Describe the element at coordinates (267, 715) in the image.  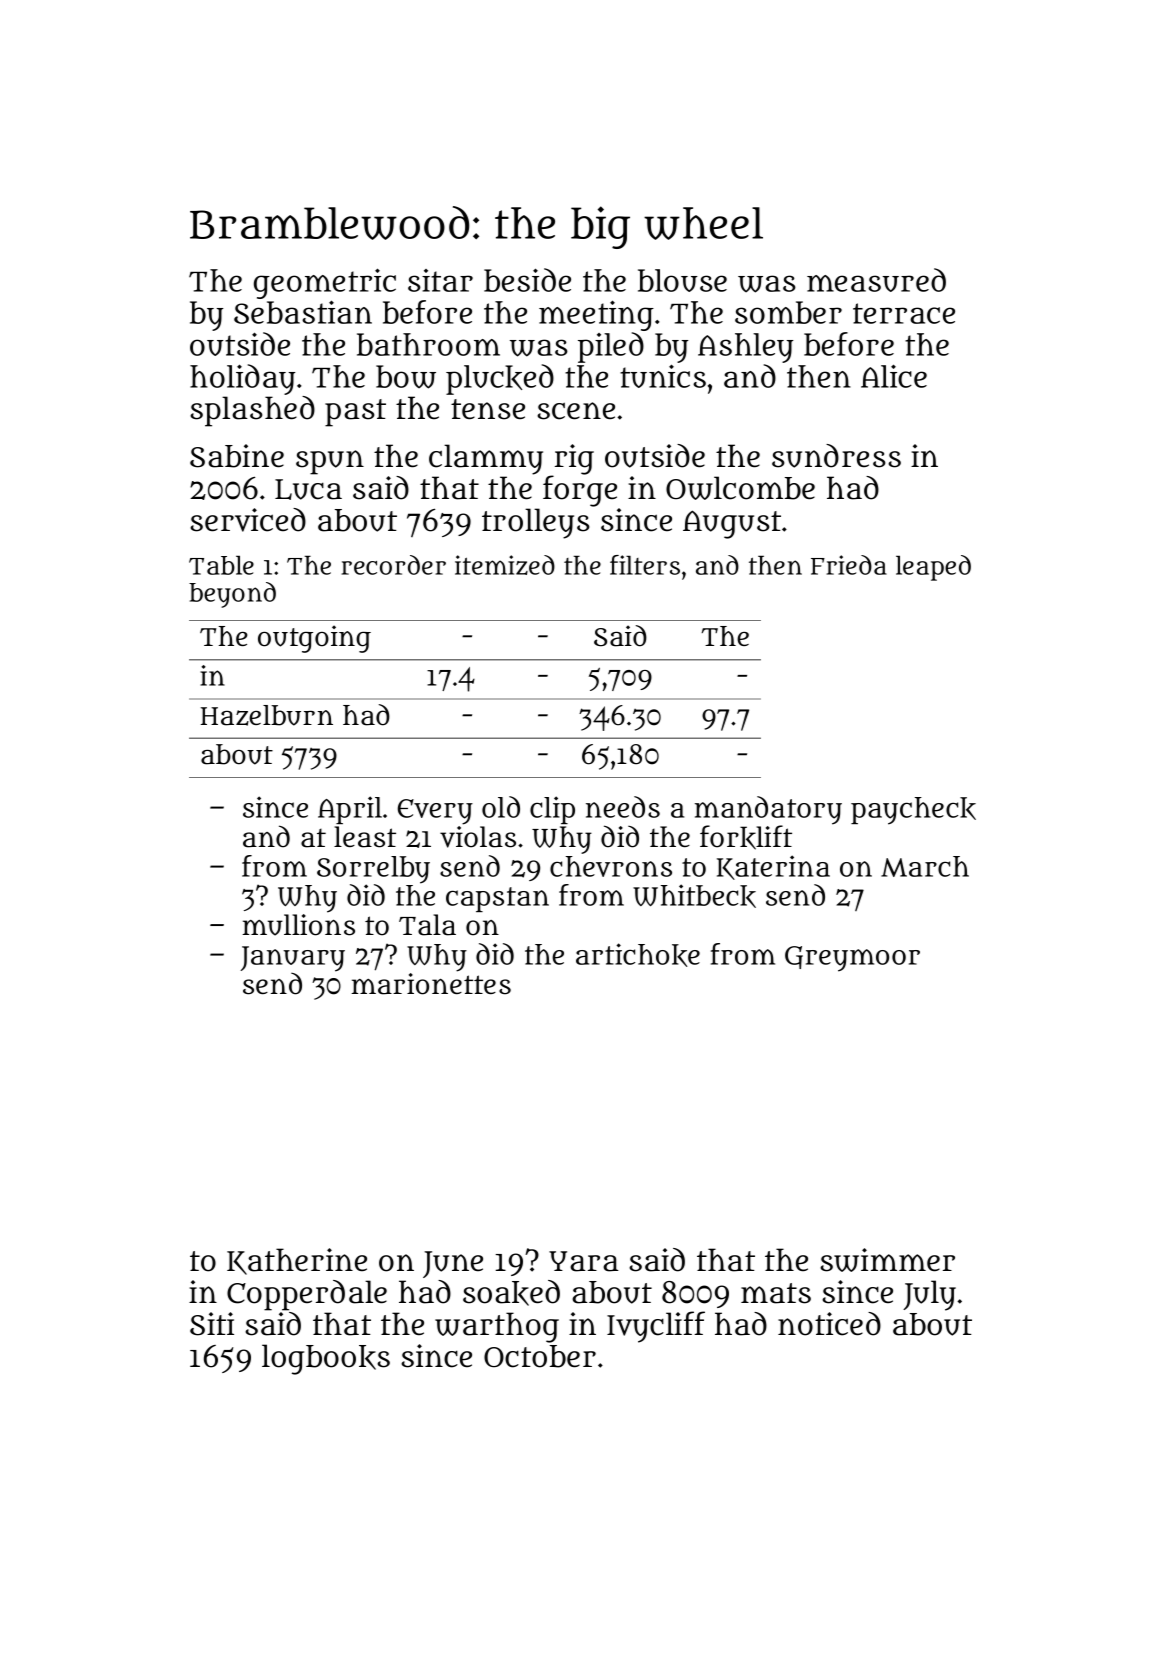
I see `Hazelburn` at that location.
